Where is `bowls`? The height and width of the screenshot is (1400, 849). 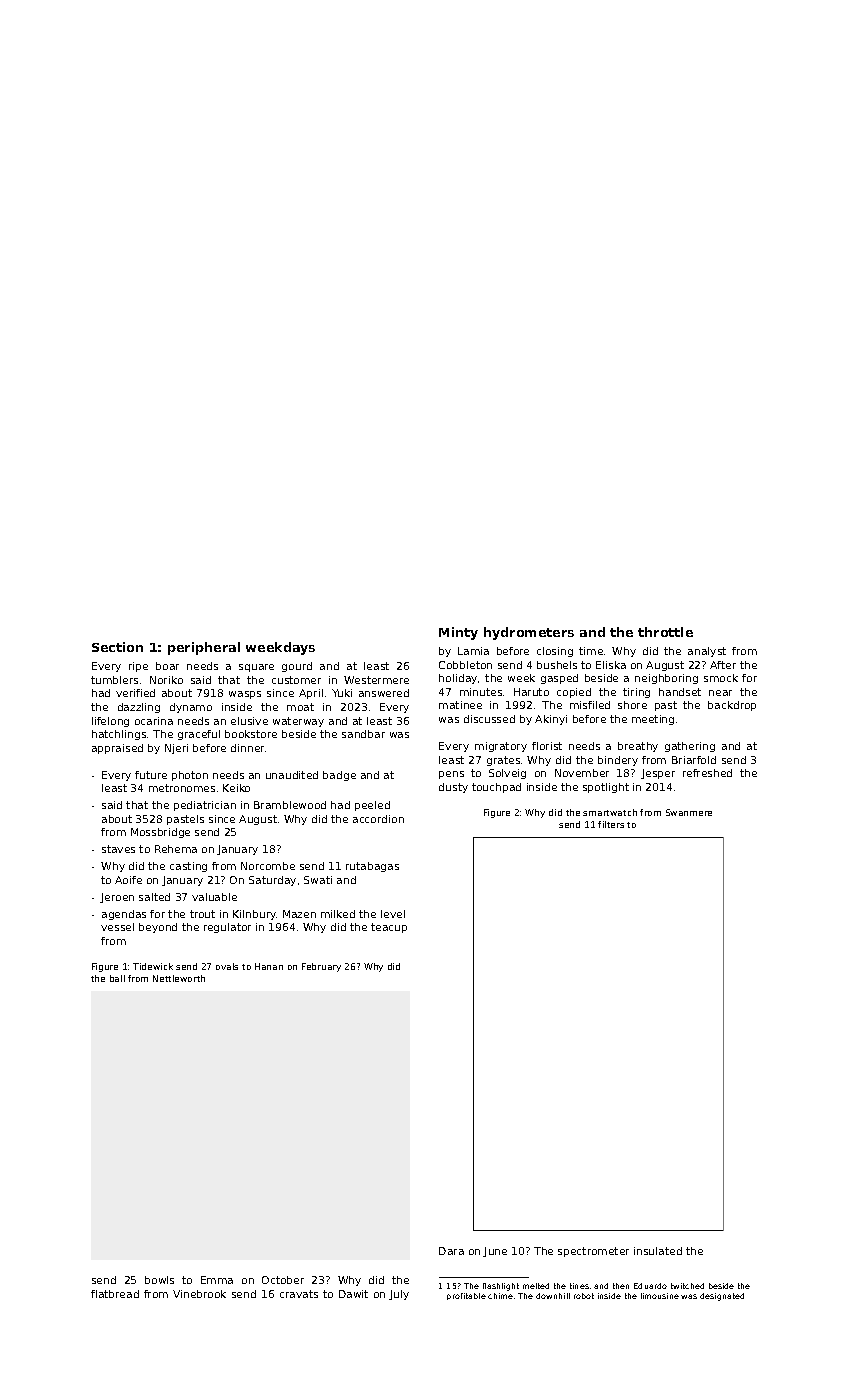 bowls is located at coordinates (159, 1280).
